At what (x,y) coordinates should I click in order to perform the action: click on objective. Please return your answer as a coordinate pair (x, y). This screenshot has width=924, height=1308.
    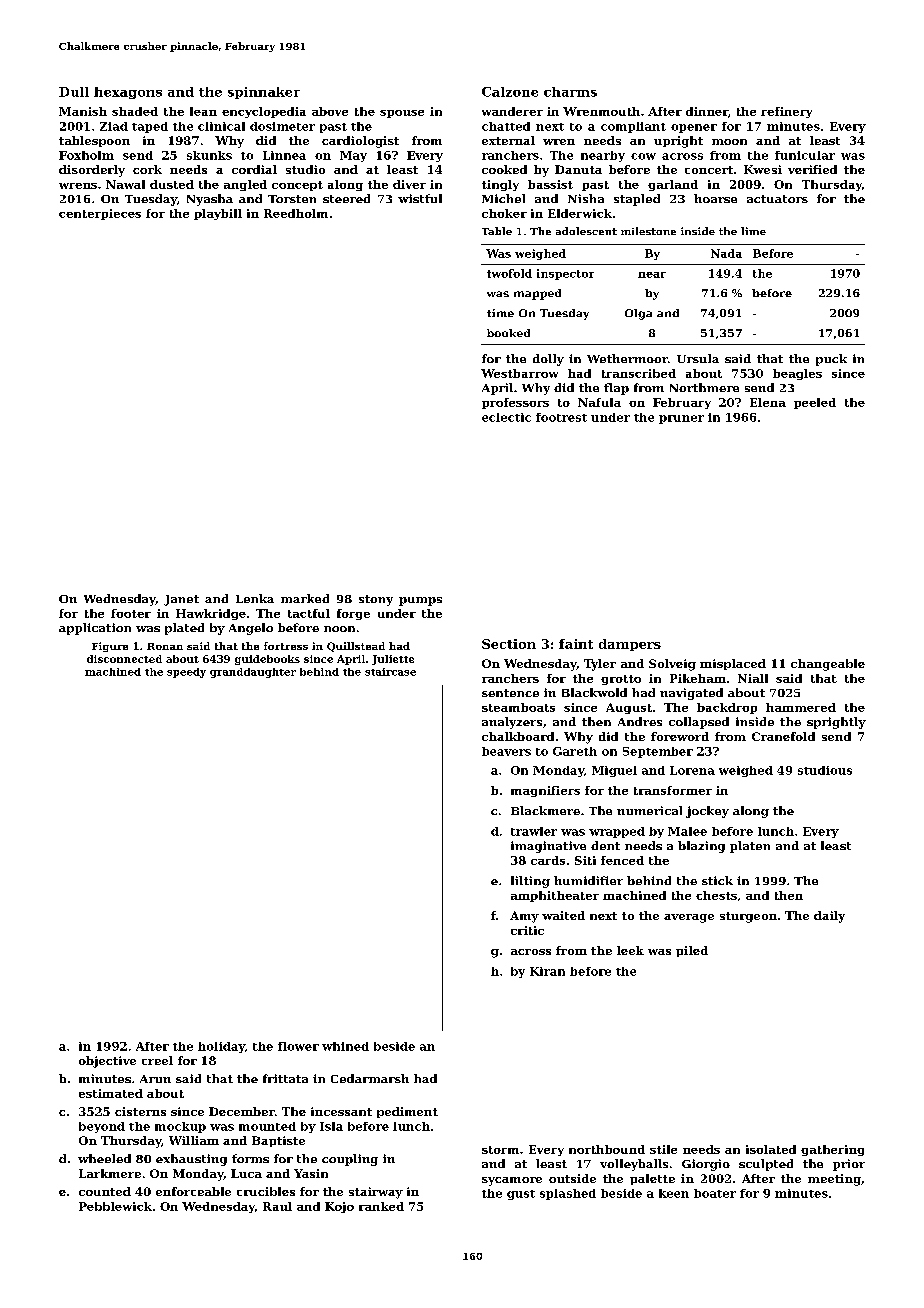
    Looking at the image, I should click on (107, 1062).
